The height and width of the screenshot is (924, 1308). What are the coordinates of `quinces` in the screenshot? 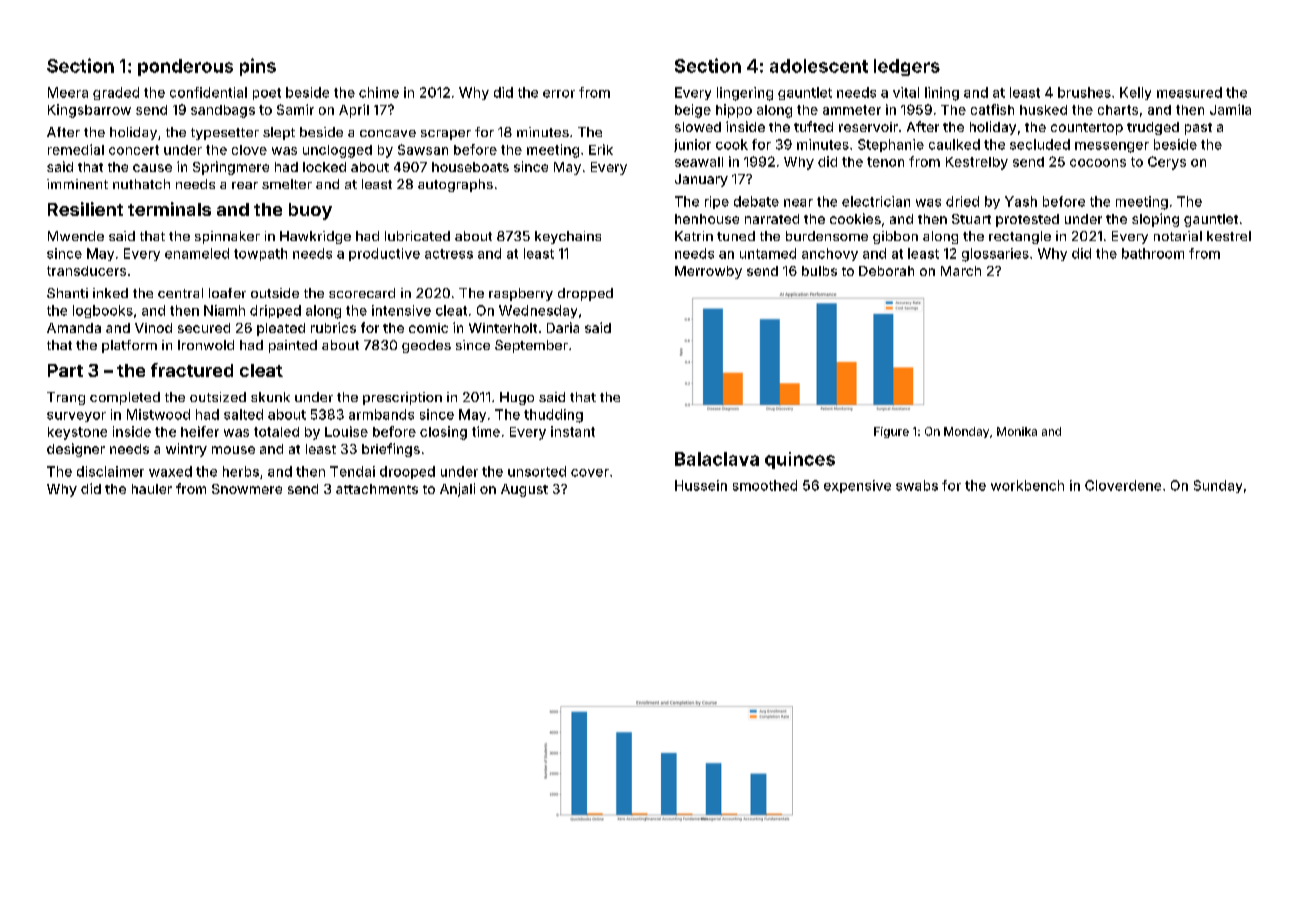 It's located at (800, 460).
